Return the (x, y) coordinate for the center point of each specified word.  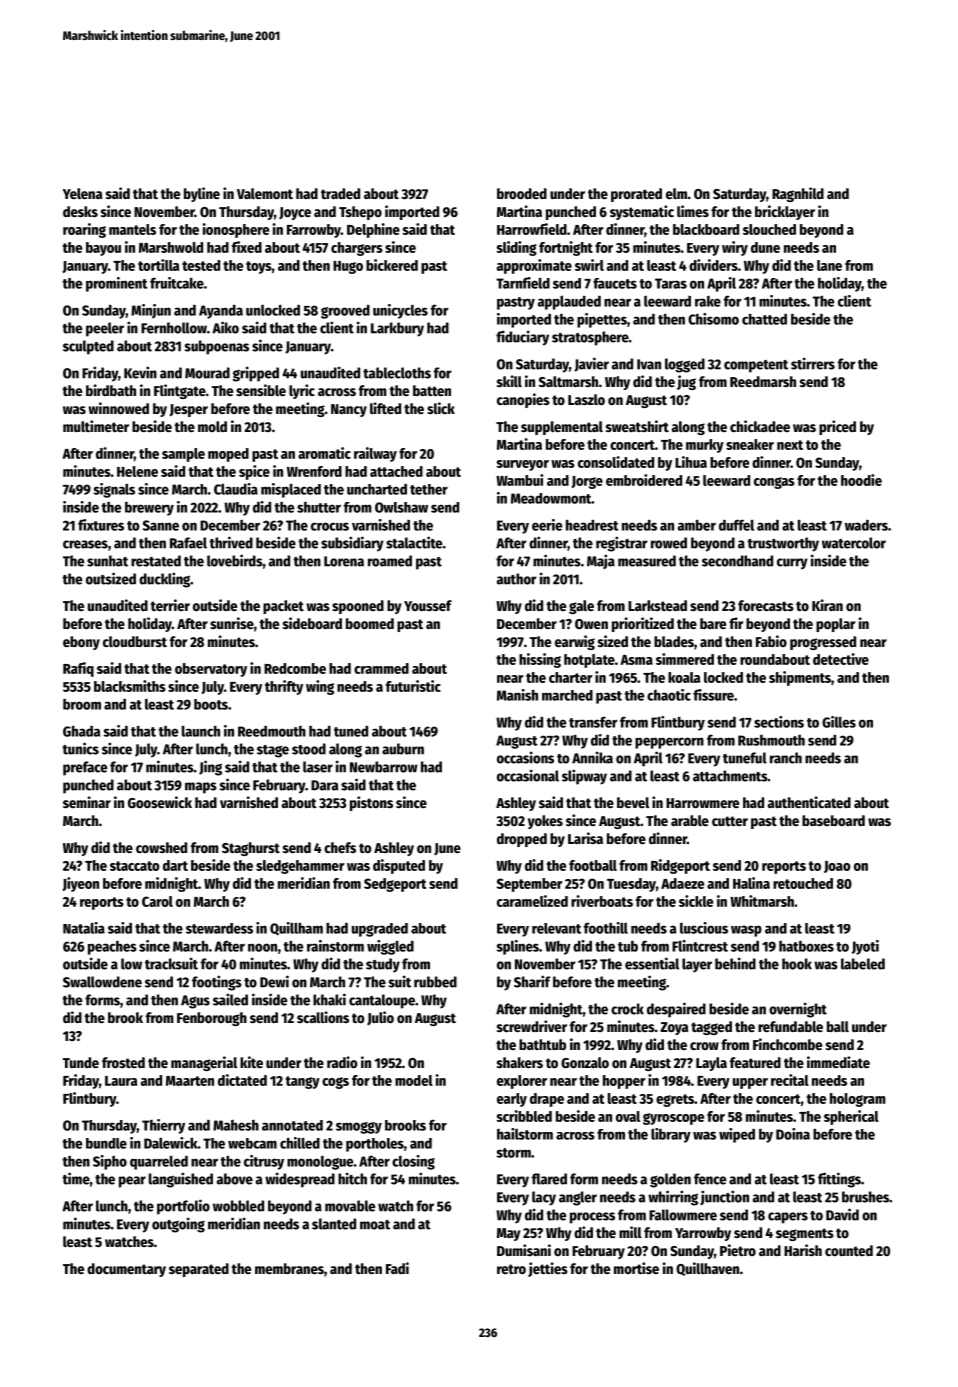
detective (841, 659)
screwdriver (532, 1026)
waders (866, 525)
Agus (195, 1002)
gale (581, 607)
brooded (522, 193)
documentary (126, 1270)
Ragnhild (798, 194)
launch (201, 731)
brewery (149, 509)
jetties (548, 1269)
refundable (790, 1026)
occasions (525, 757)
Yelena (82, 193)
